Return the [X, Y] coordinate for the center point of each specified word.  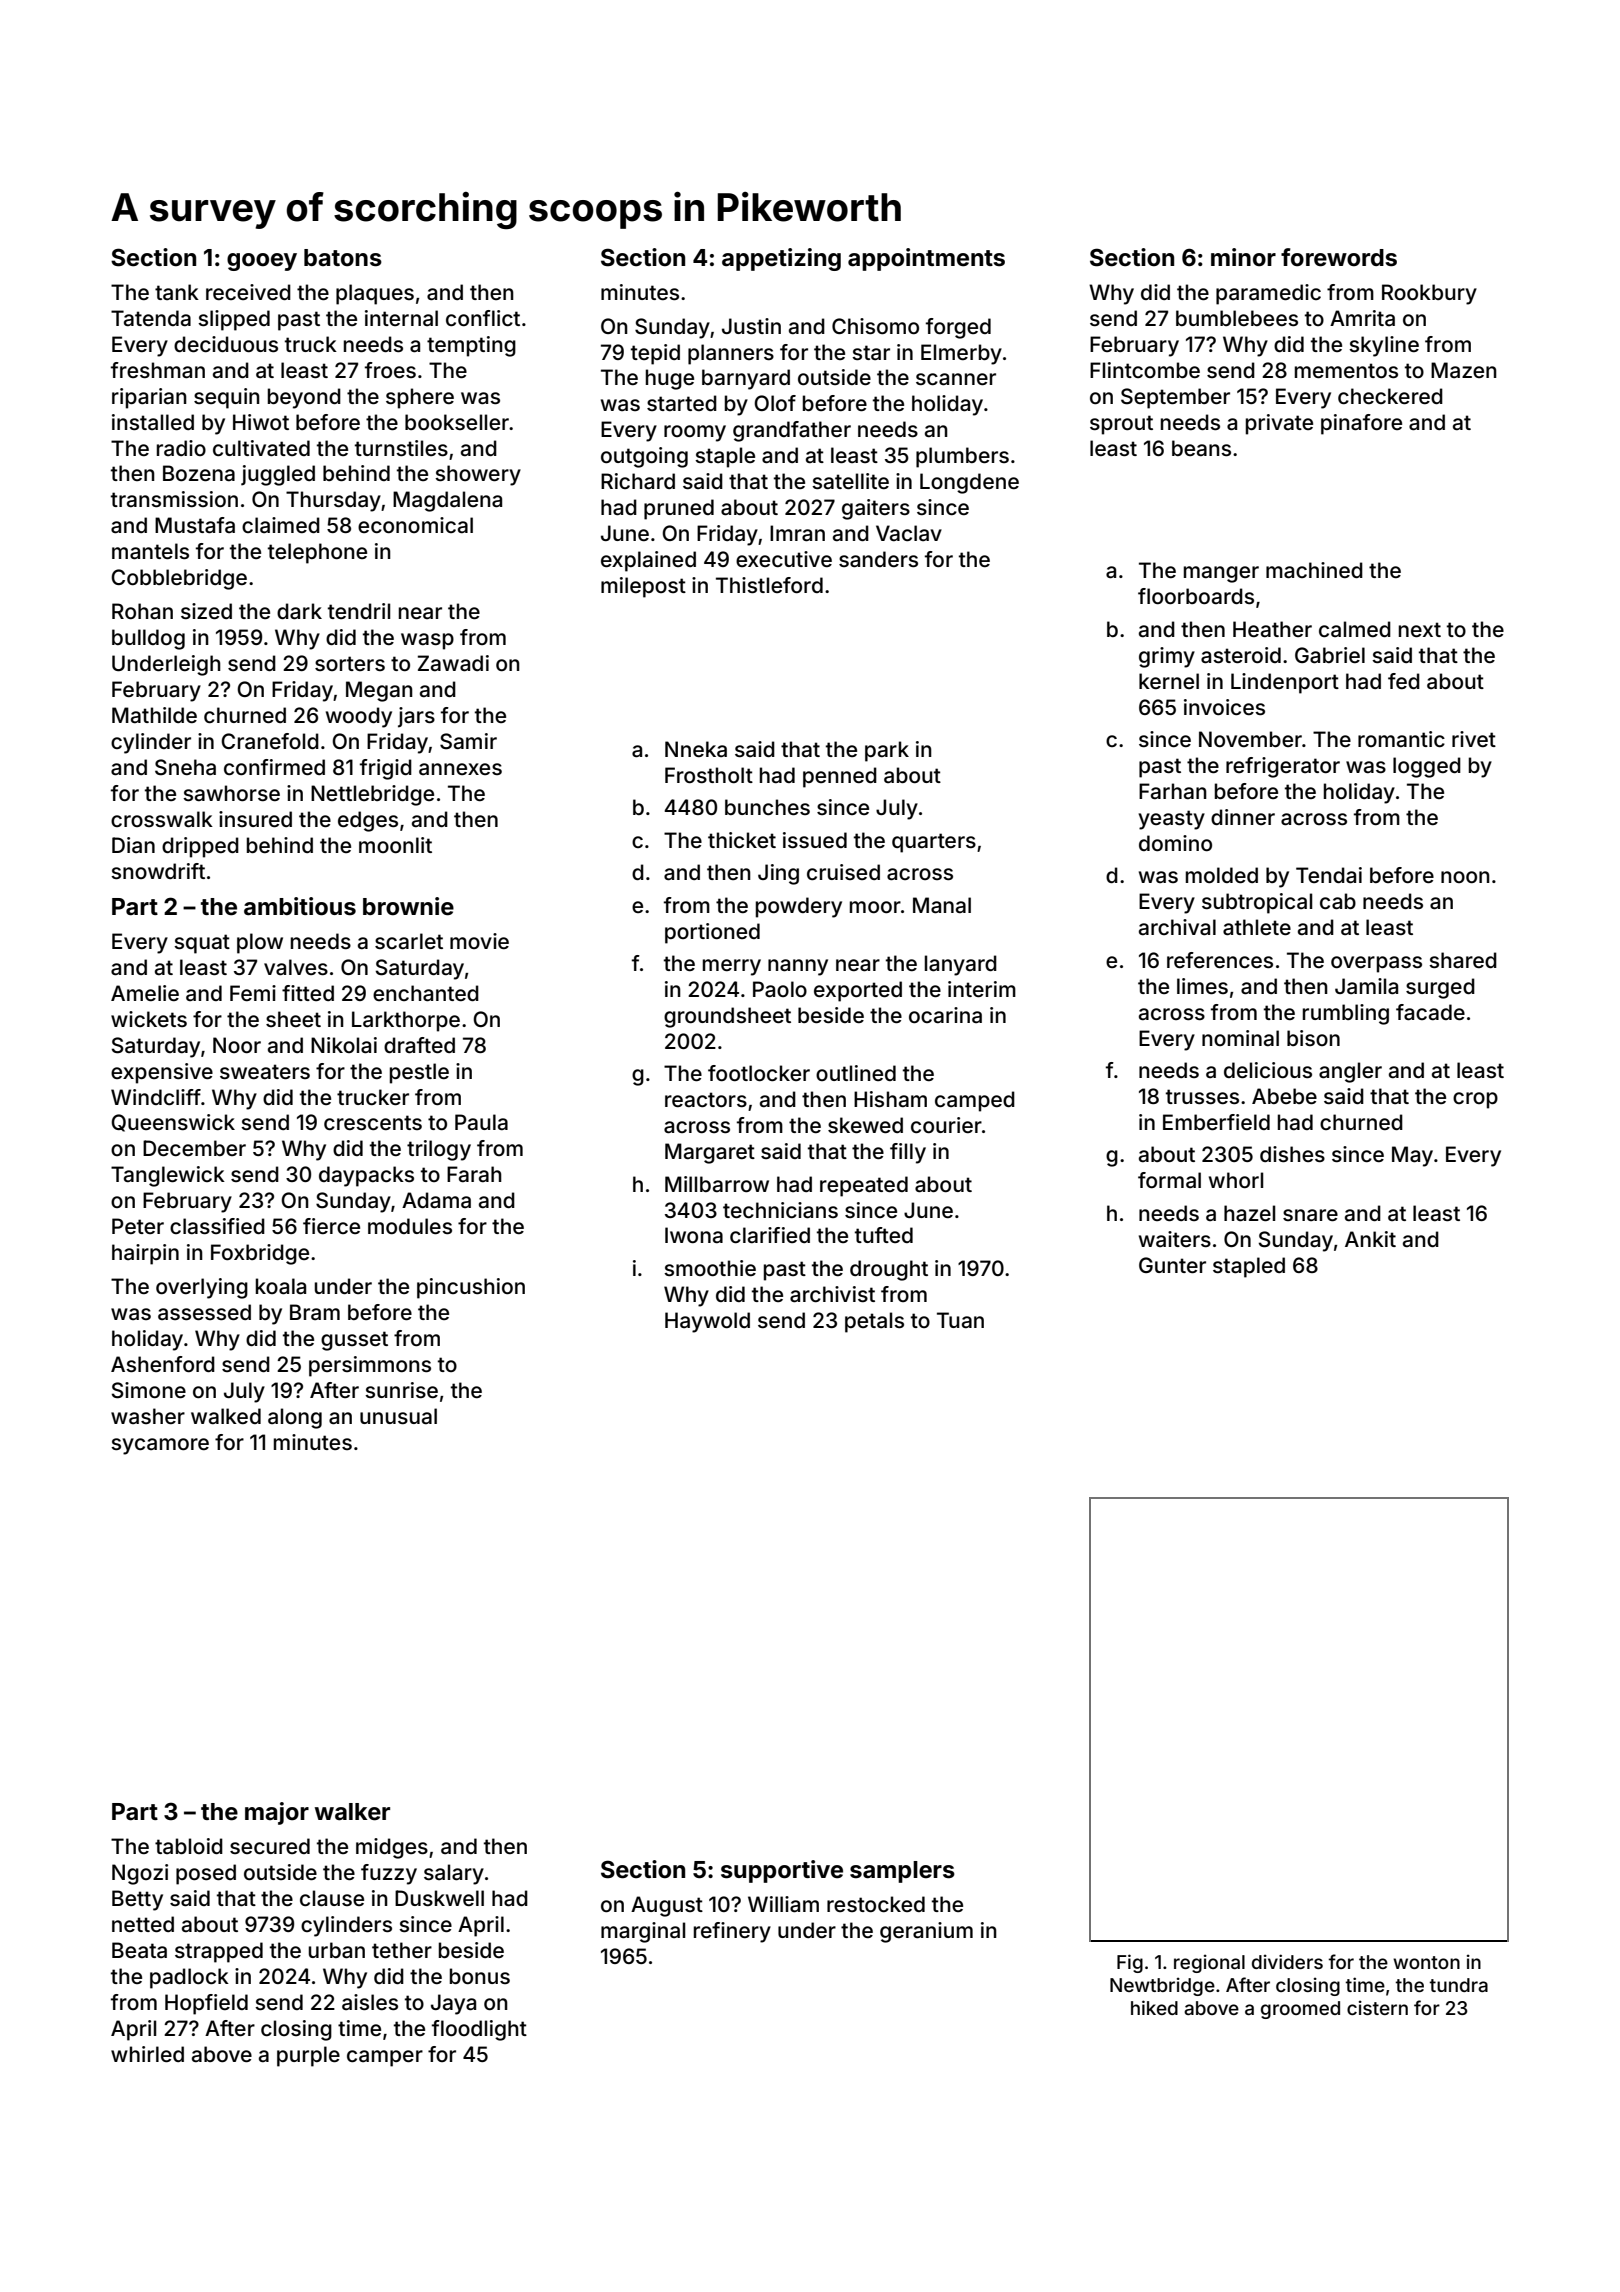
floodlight [479, 2030]
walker [352, 1812]
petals [874, 1322]
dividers [1287, 1961]
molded [1222, 875]
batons [343, 258]
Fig [1130, 1963]
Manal [942, 905]
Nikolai [344, 1045]
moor [875, 907]
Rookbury [1429, 294]
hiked [1154, 2007]
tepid [655, 354]
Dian [133, 845]
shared [1463, 960]
